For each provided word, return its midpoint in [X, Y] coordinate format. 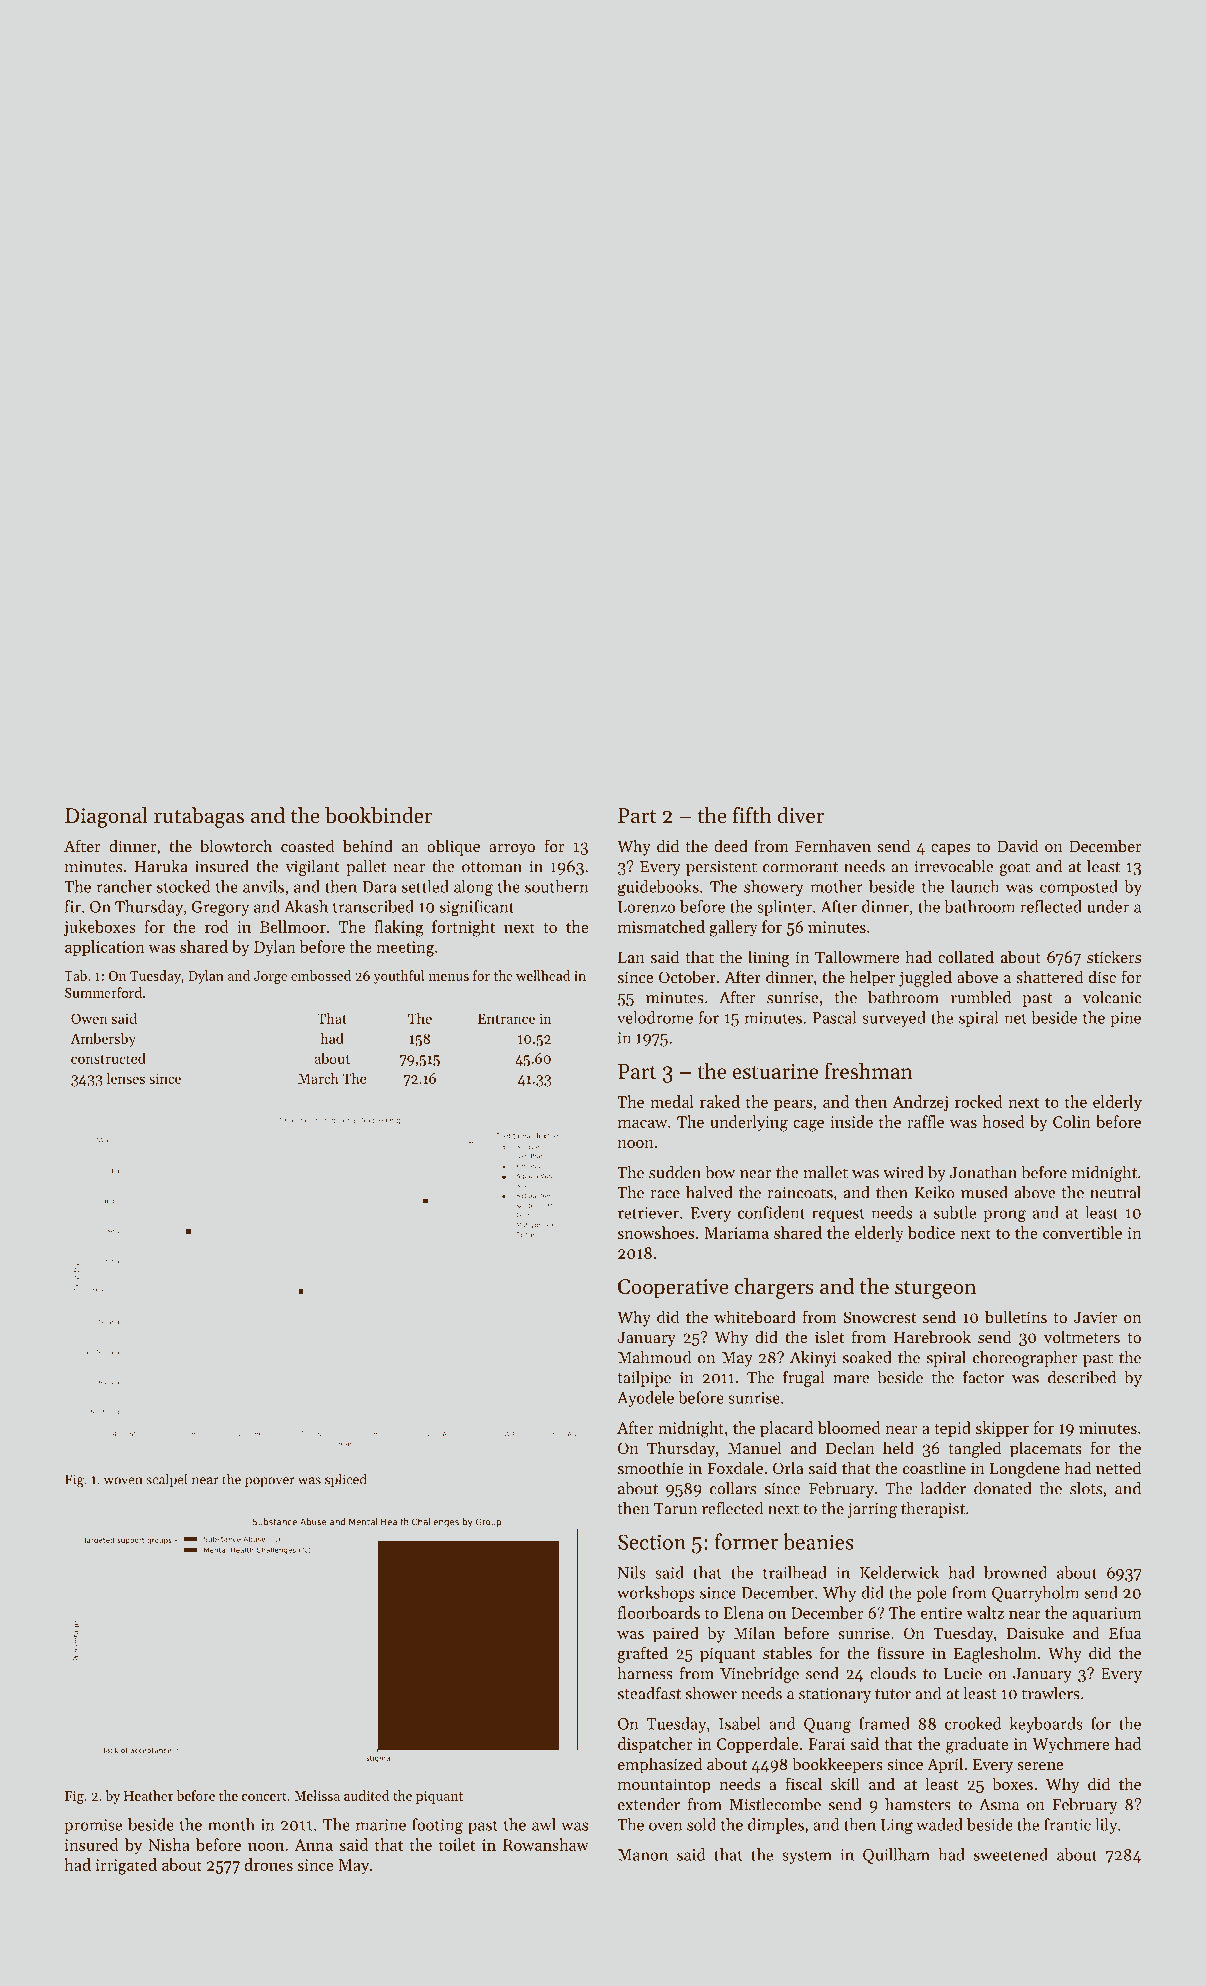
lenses [126, 1078]
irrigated [126, 1866]
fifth [752, 815]
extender [649, 1804]
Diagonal [106, 817]
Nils [632, 1572]
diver [800, 815]
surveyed [894, 1019]
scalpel [166, 1480]
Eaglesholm [995, 1654]
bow [720, 1172]
